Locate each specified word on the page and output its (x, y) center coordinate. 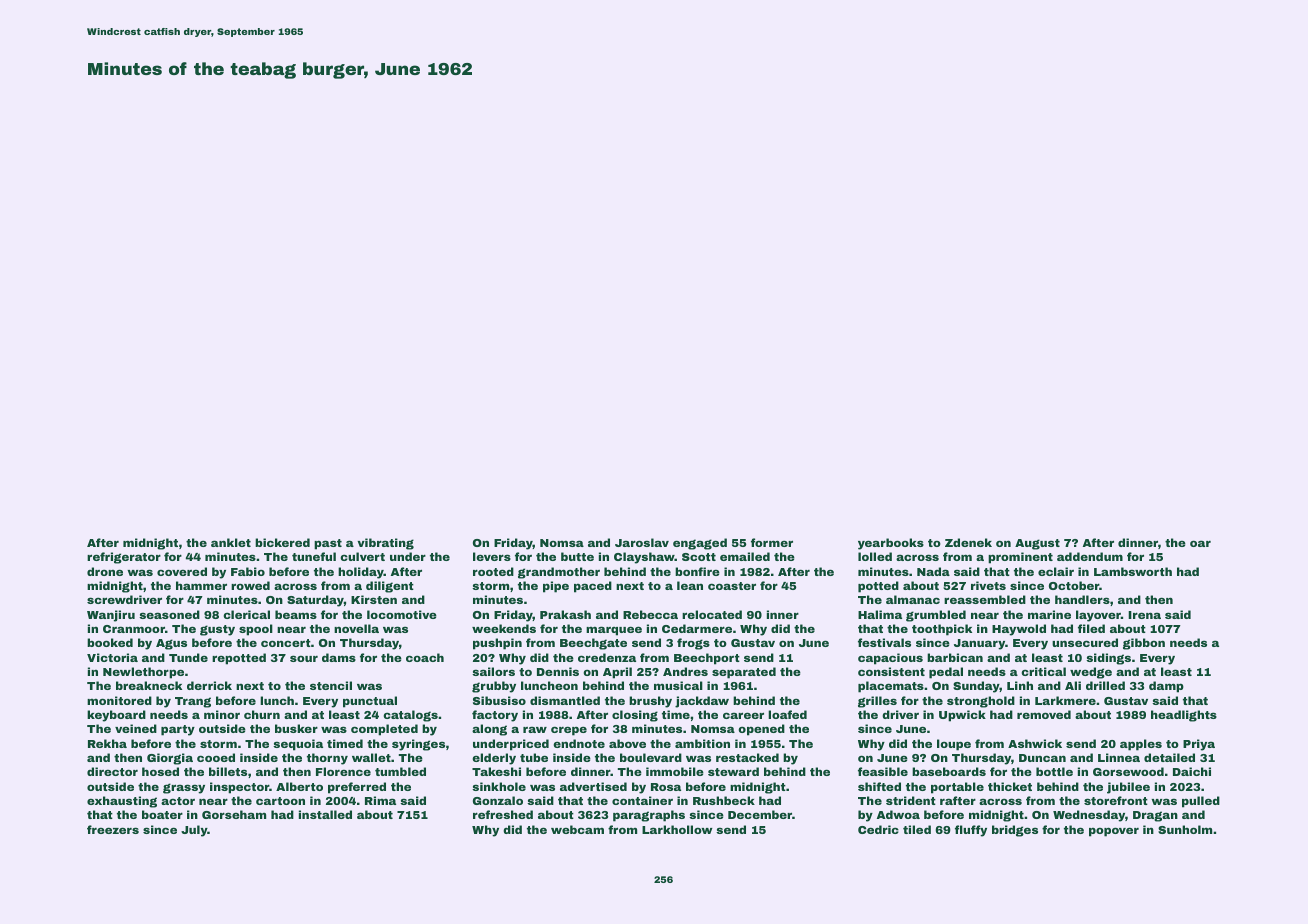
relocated (712, 614)
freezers (113, 829)
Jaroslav (642, 542)
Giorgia (170, 759)
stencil (331, 685)
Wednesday (1089, 816)
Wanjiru (111, 616)
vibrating (385, 544)
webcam (577, 829)
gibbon (1144, 644)
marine (1049, 614)
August (1037, 544)
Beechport (707, 659)
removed (1044, 714)
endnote (579, 743)
